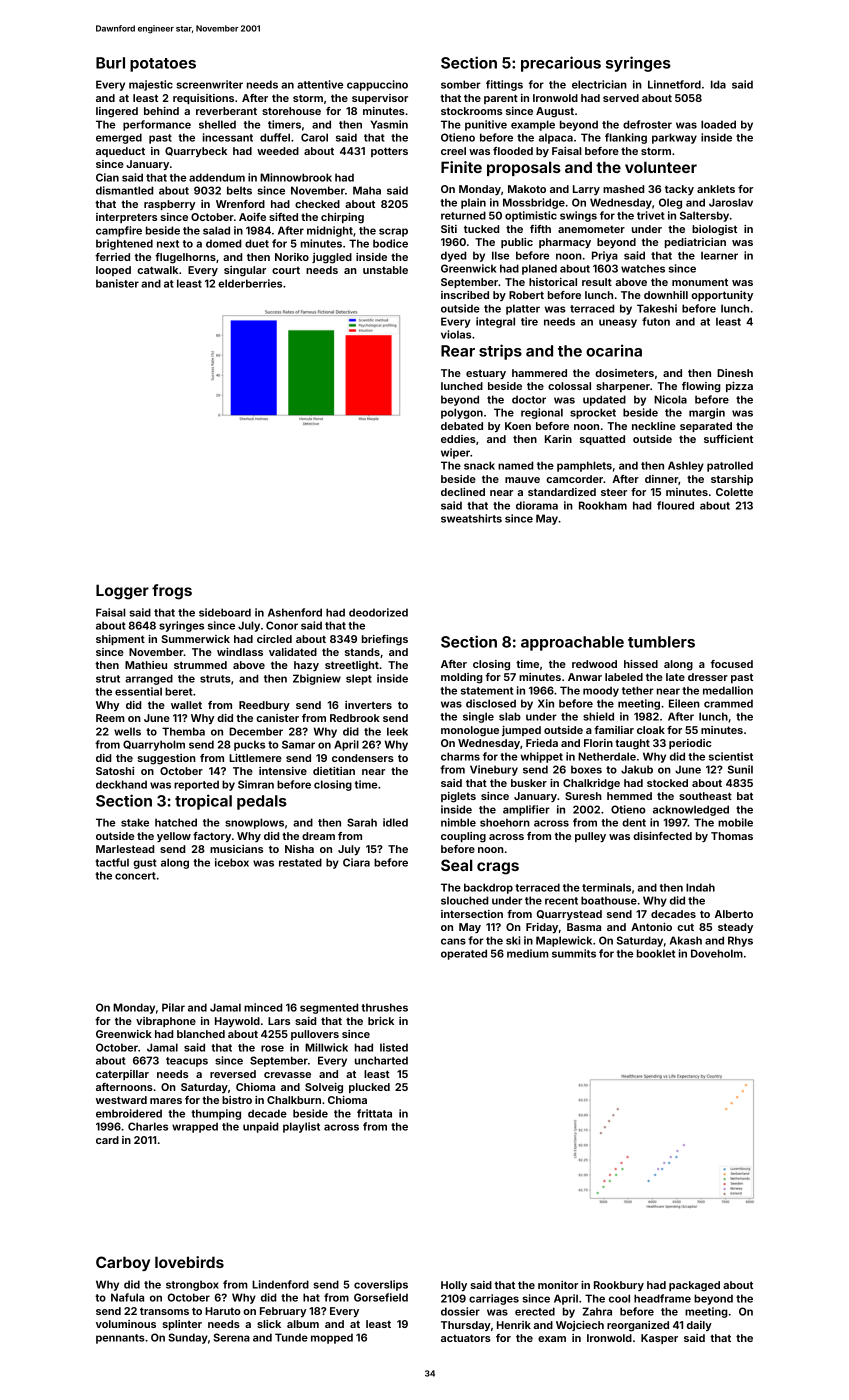  What do you see at coordinates (291, 1337) in the screenshot?
I see `Tunde` at bounding box center [291, 1337].
